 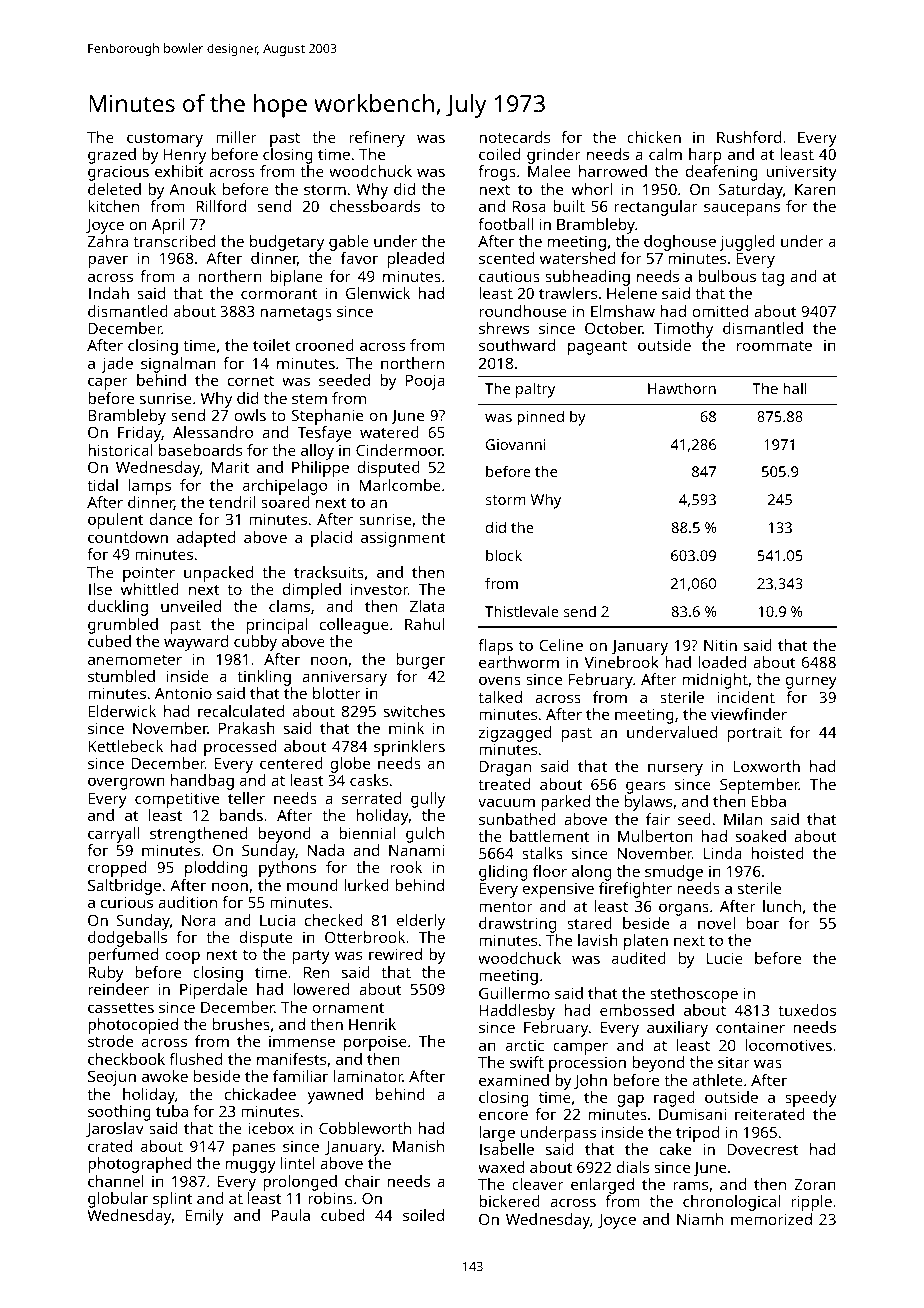 I want to click on audited, so click(x=639, y=958).
